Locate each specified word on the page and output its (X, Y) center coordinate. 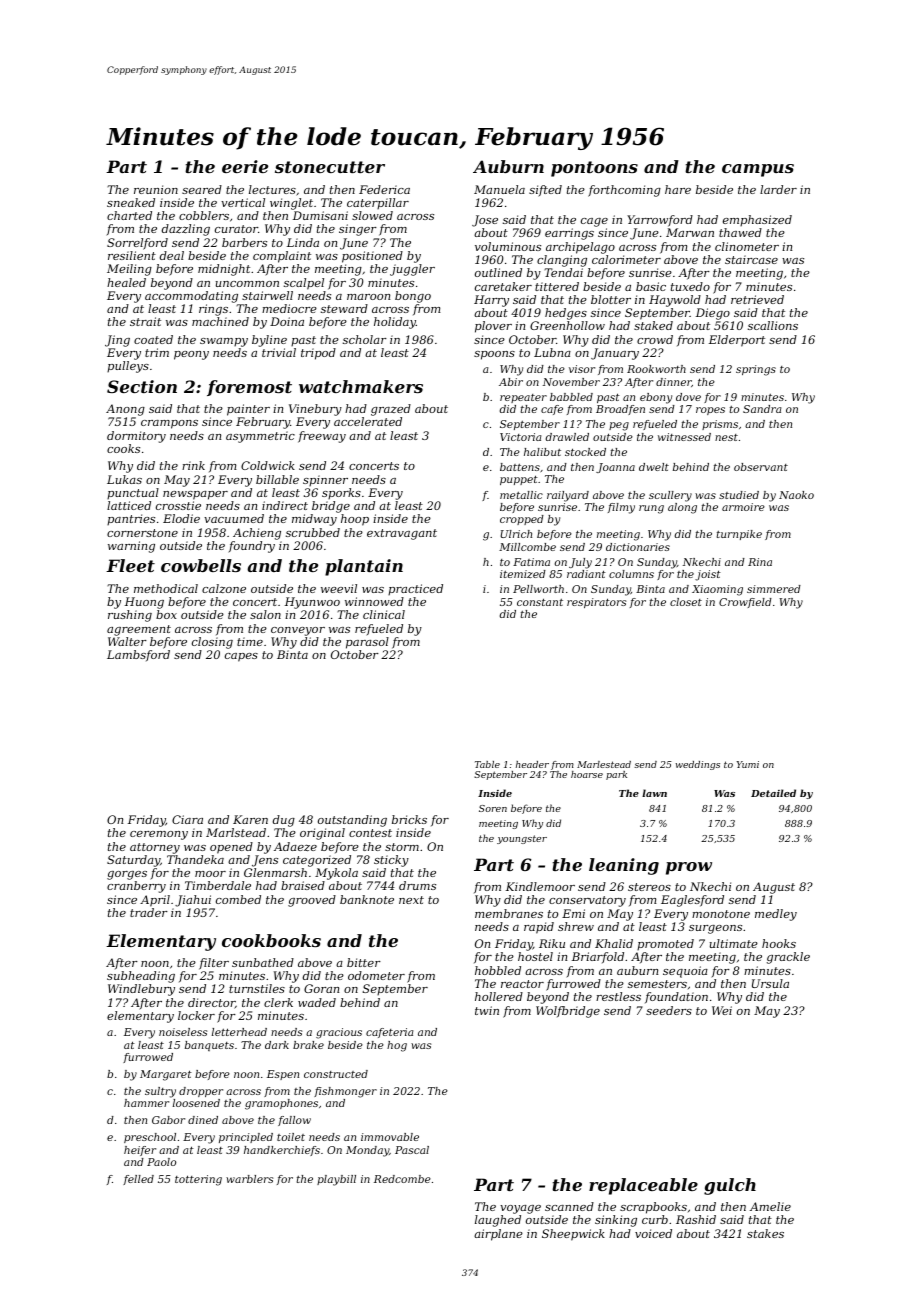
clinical (384, 614)
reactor (522, 984)
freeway (322, 437)
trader (149, 912)
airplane (498, 1235)
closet (686, 602)
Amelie (770, 1206)
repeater (523, 398)
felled (138, 1180)
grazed (391, 410)
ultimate (734, 943)
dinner (674, 382)
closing (212, 643)
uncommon (247, 284)
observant (761, 467)
